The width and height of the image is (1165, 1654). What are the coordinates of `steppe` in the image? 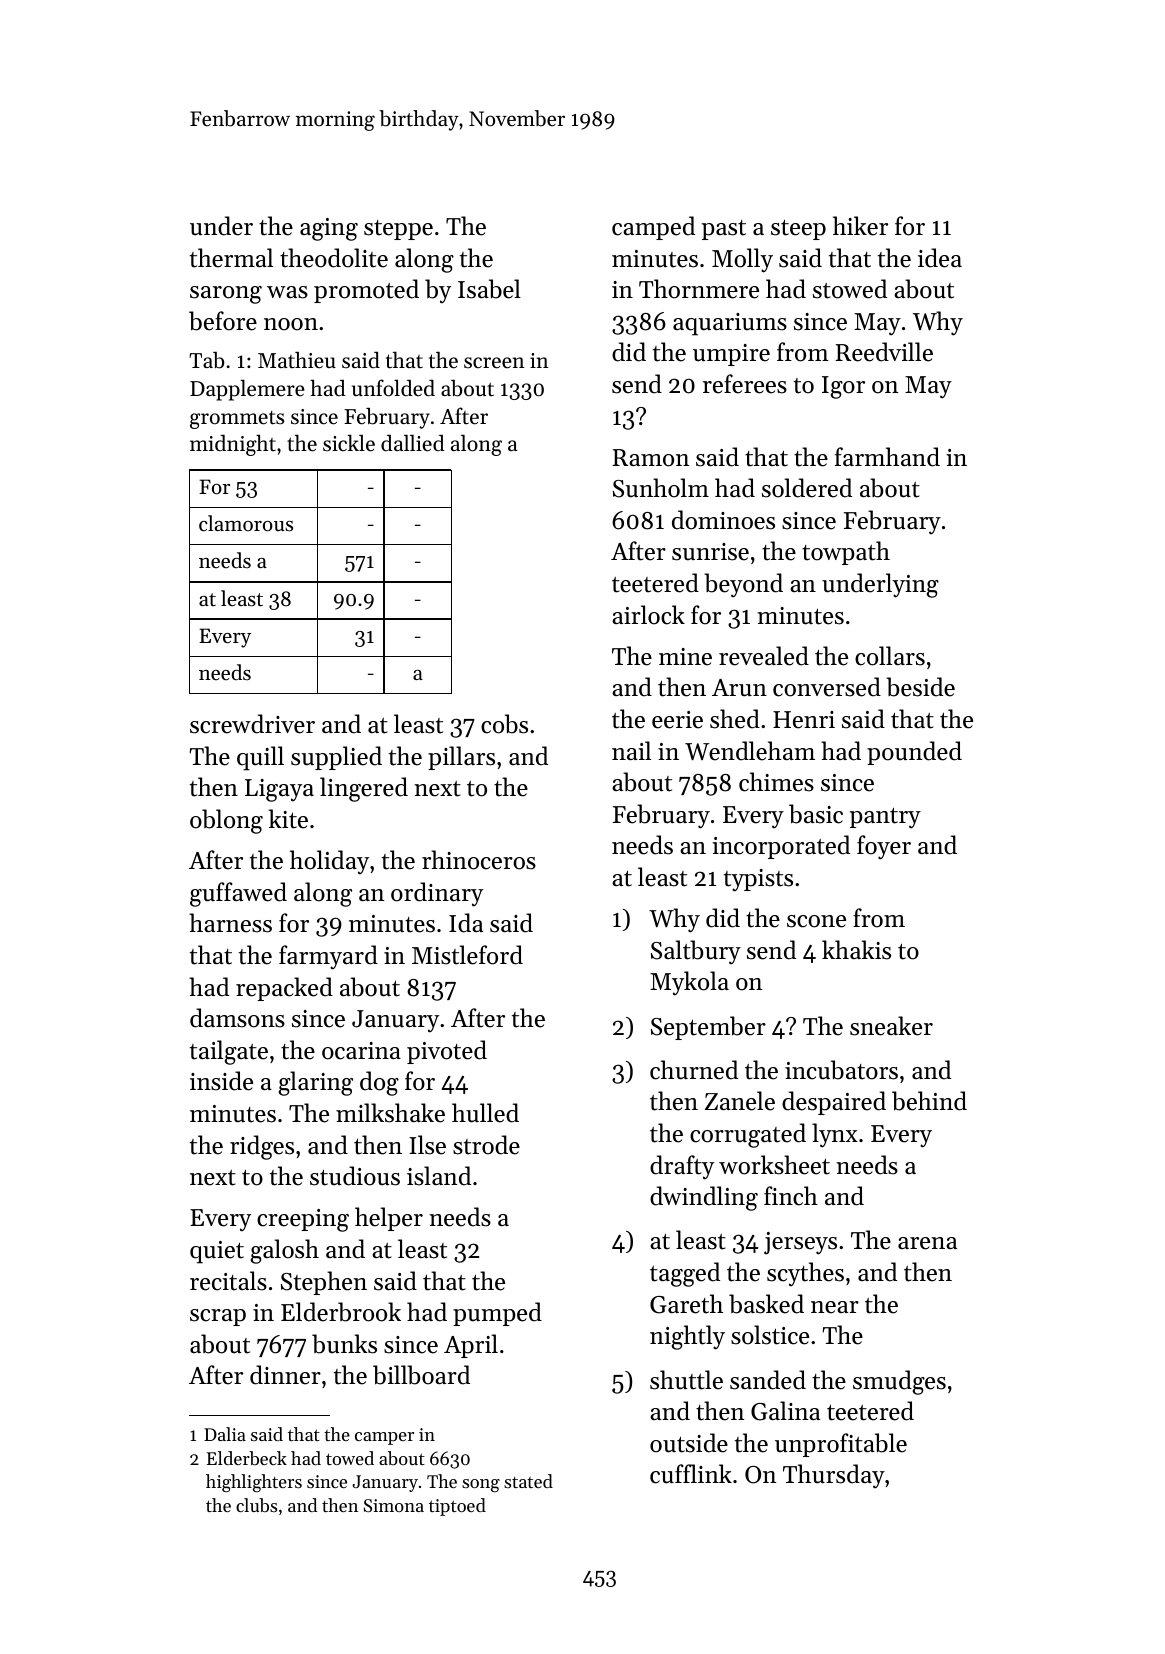 It's located at (398, 230).
